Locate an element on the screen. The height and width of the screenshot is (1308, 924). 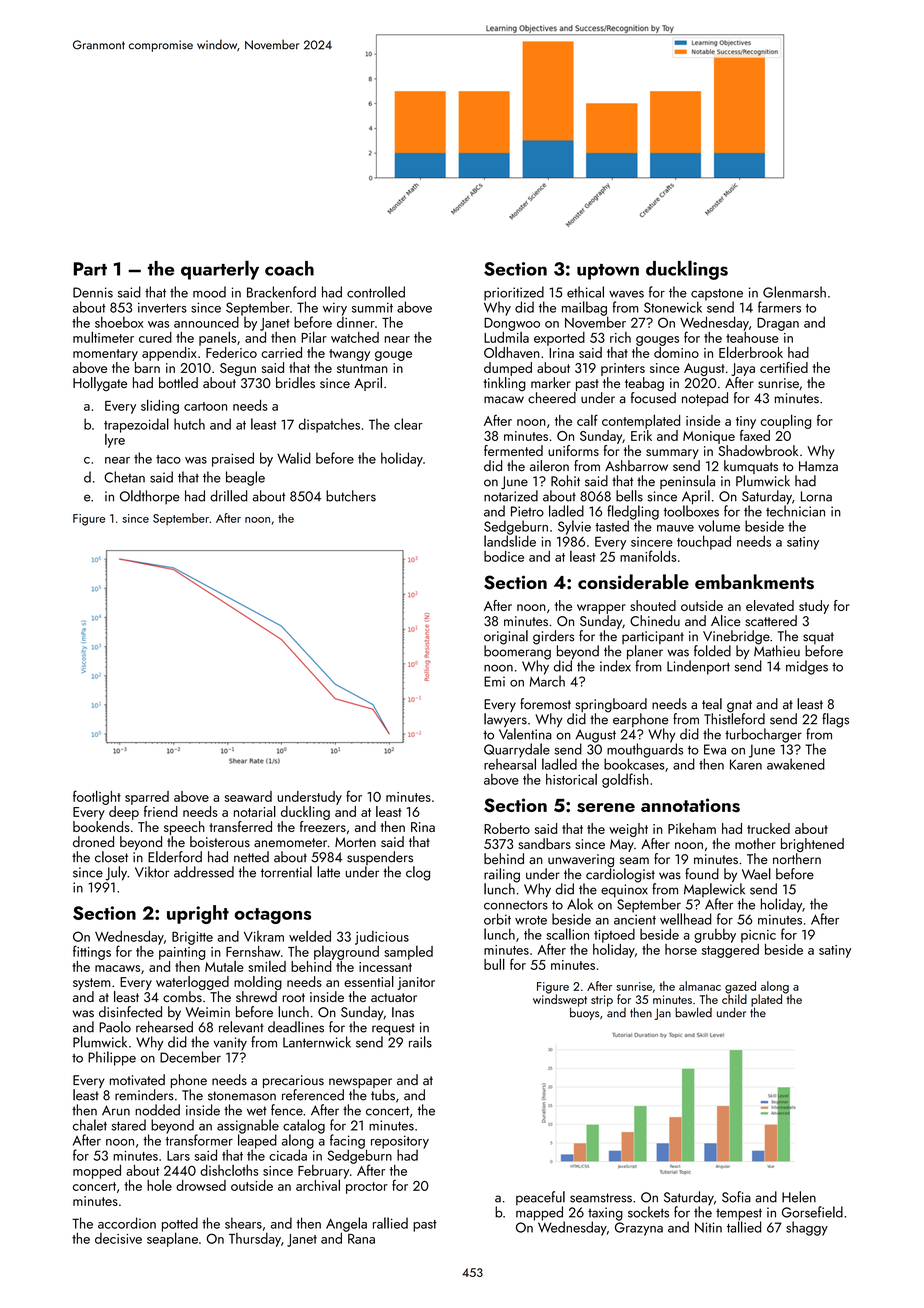
gazed is located at coordinates (740, 987).
